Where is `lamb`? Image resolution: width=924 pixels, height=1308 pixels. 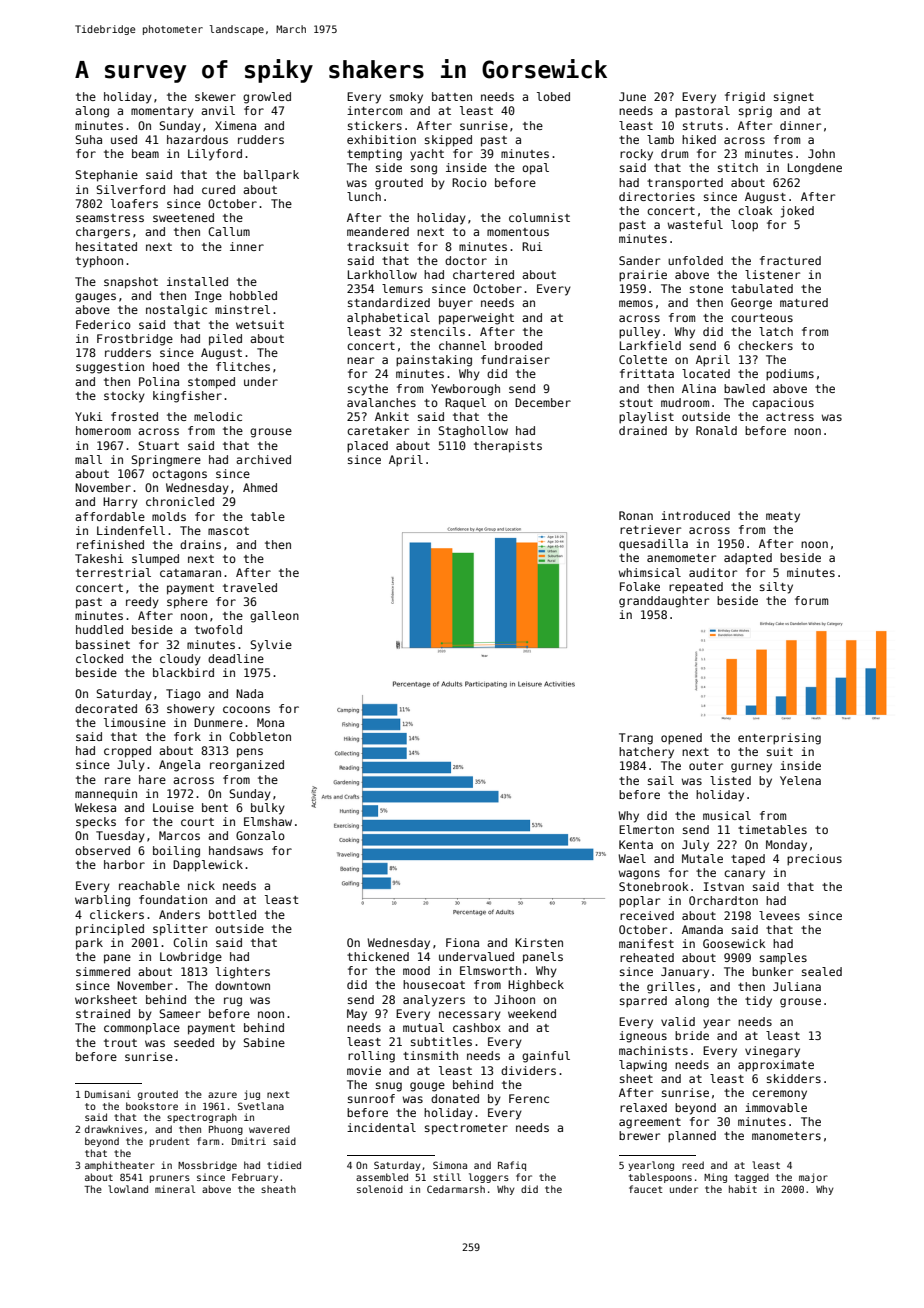 lamb is located at coordinates (660, 139).
